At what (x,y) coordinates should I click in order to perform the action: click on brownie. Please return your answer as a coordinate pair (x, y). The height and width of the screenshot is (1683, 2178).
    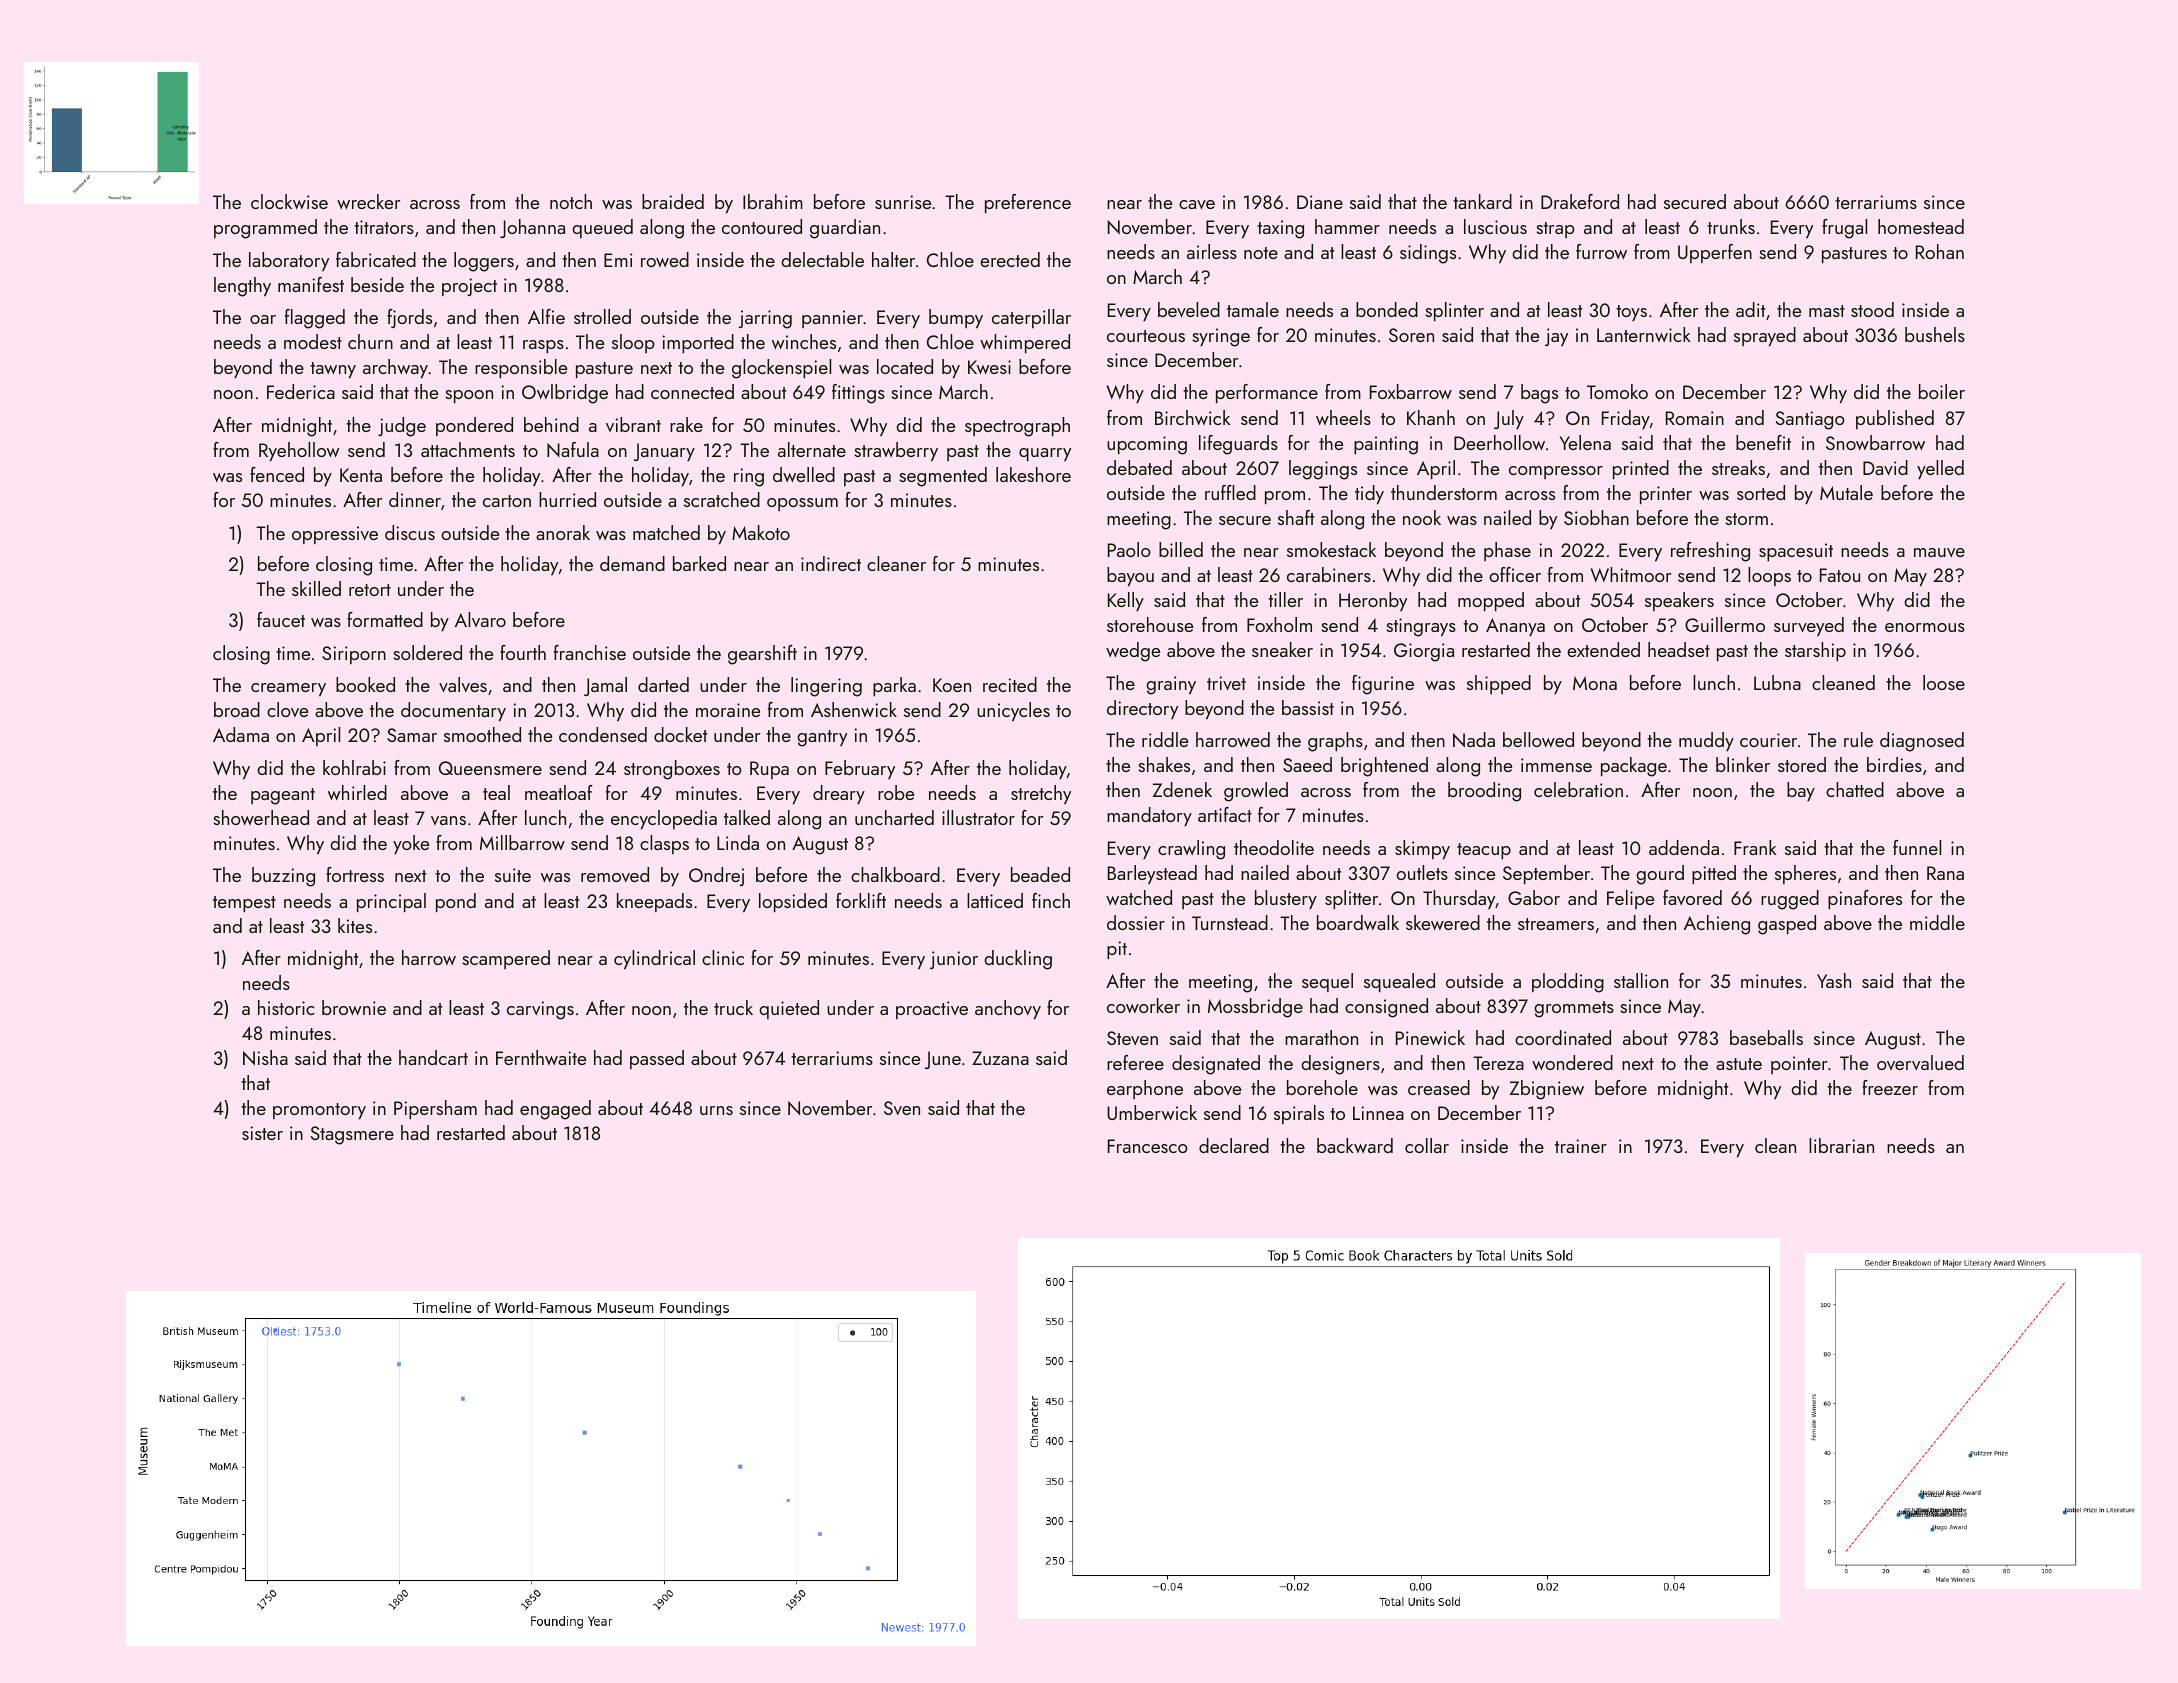
    Looking at the image, I should click on (354, 1007).
